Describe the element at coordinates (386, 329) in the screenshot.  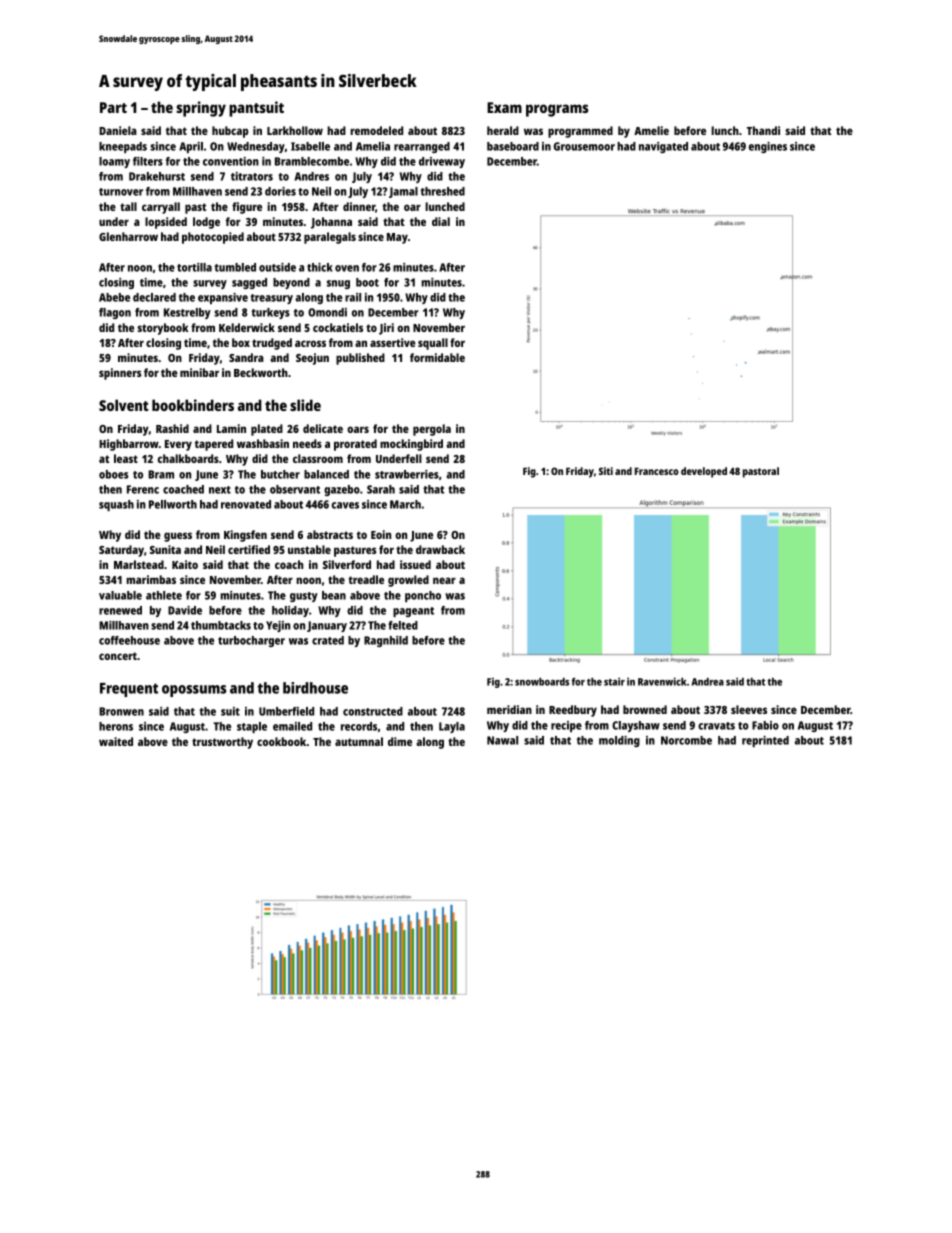
I see `Jiri` at that location.
